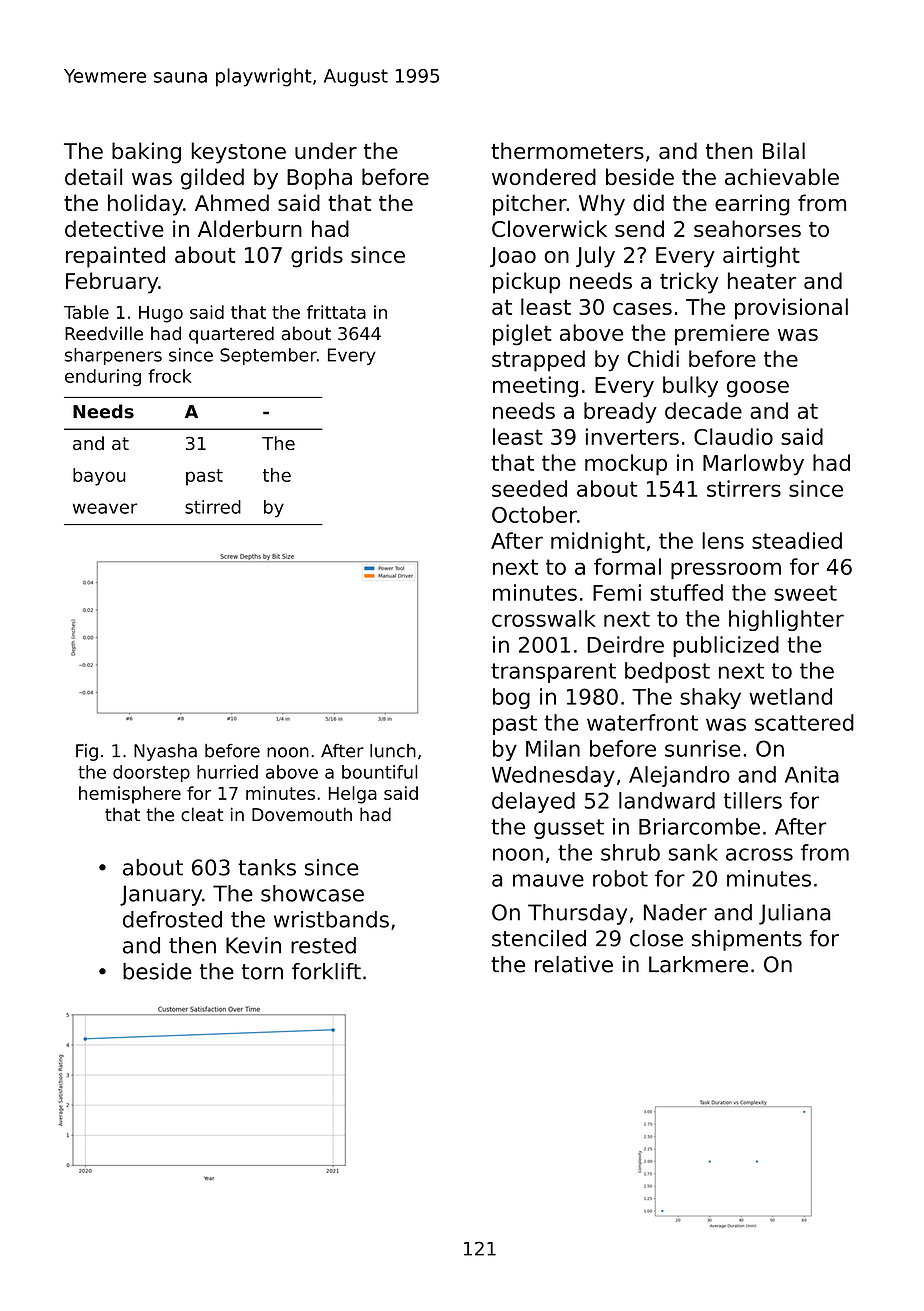  Describe the element at coordinates (642, 722) in the screenshot. I see `waterfront` at that location.
